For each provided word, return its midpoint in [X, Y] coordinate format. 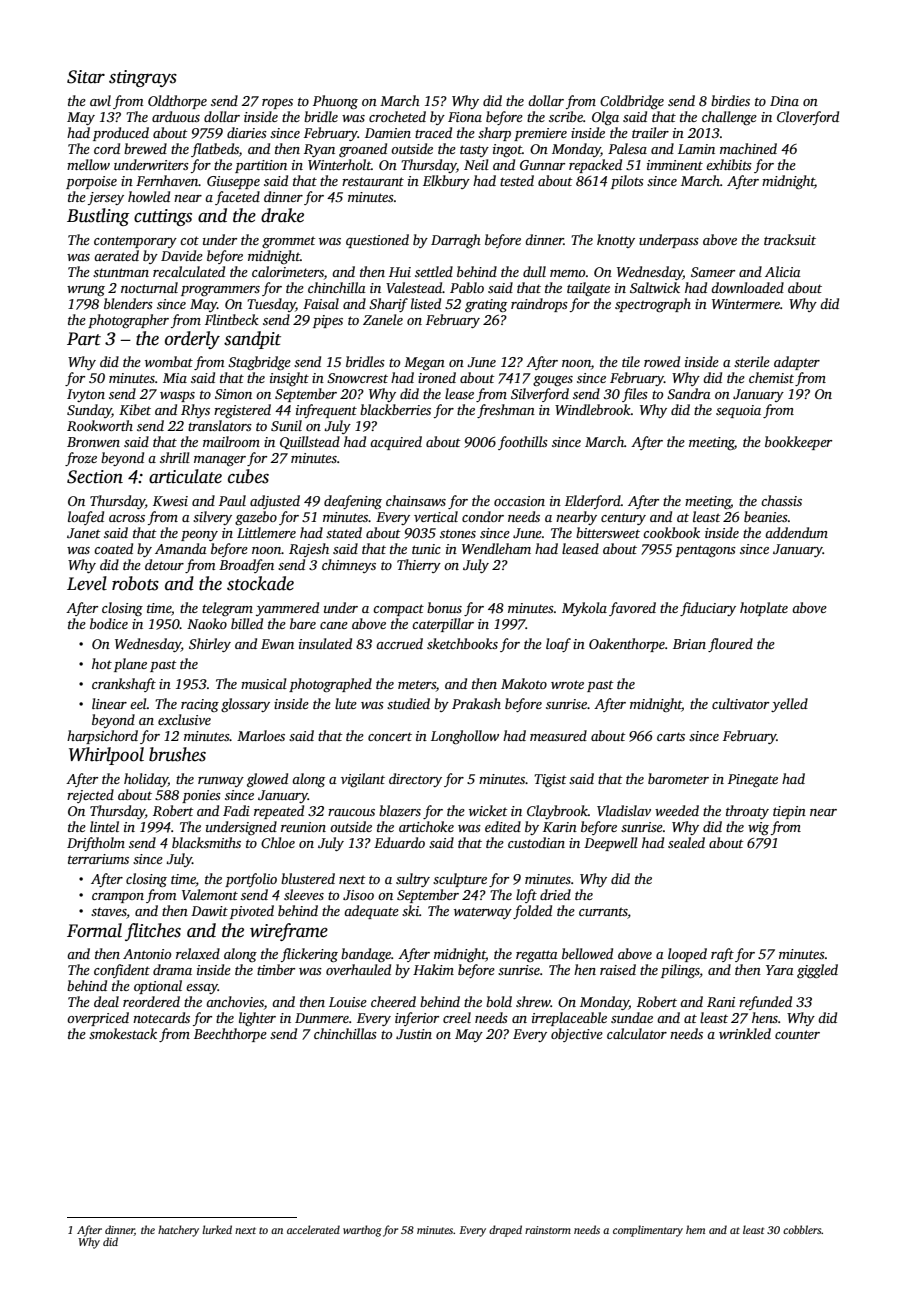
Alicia [783, 271]
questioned [377, 241]
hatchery [178, 1231]
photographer [128, 321]
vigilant [363, 780]
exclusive [184, 719]
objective [577, 1035]
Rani [721, 1002]
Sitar [86, 77]
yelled [789, 705]
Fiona [465, 117]
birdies [730, 100]
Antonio [147, 954]
